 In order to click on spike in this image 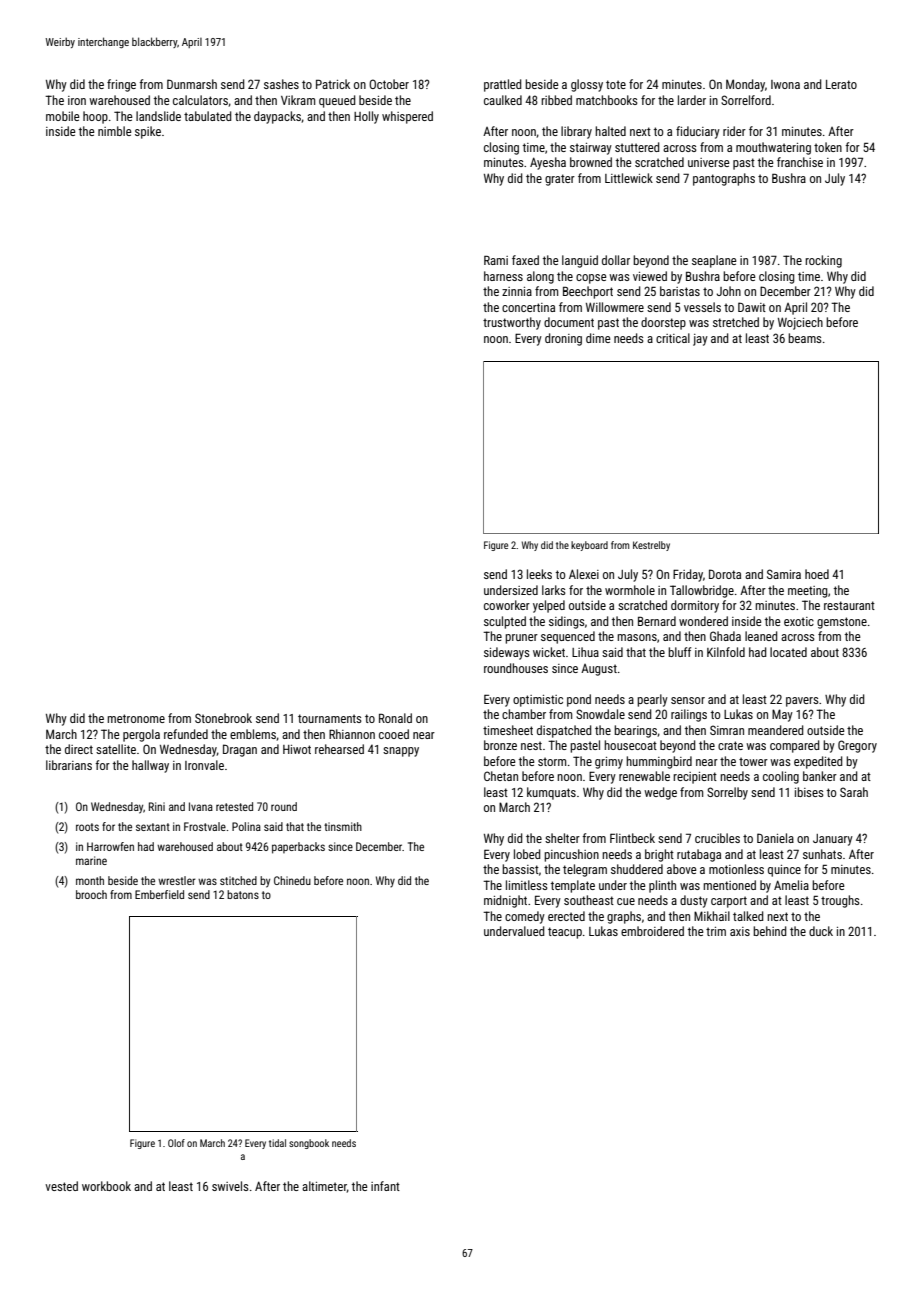, I will do `click(148, 132)`.
